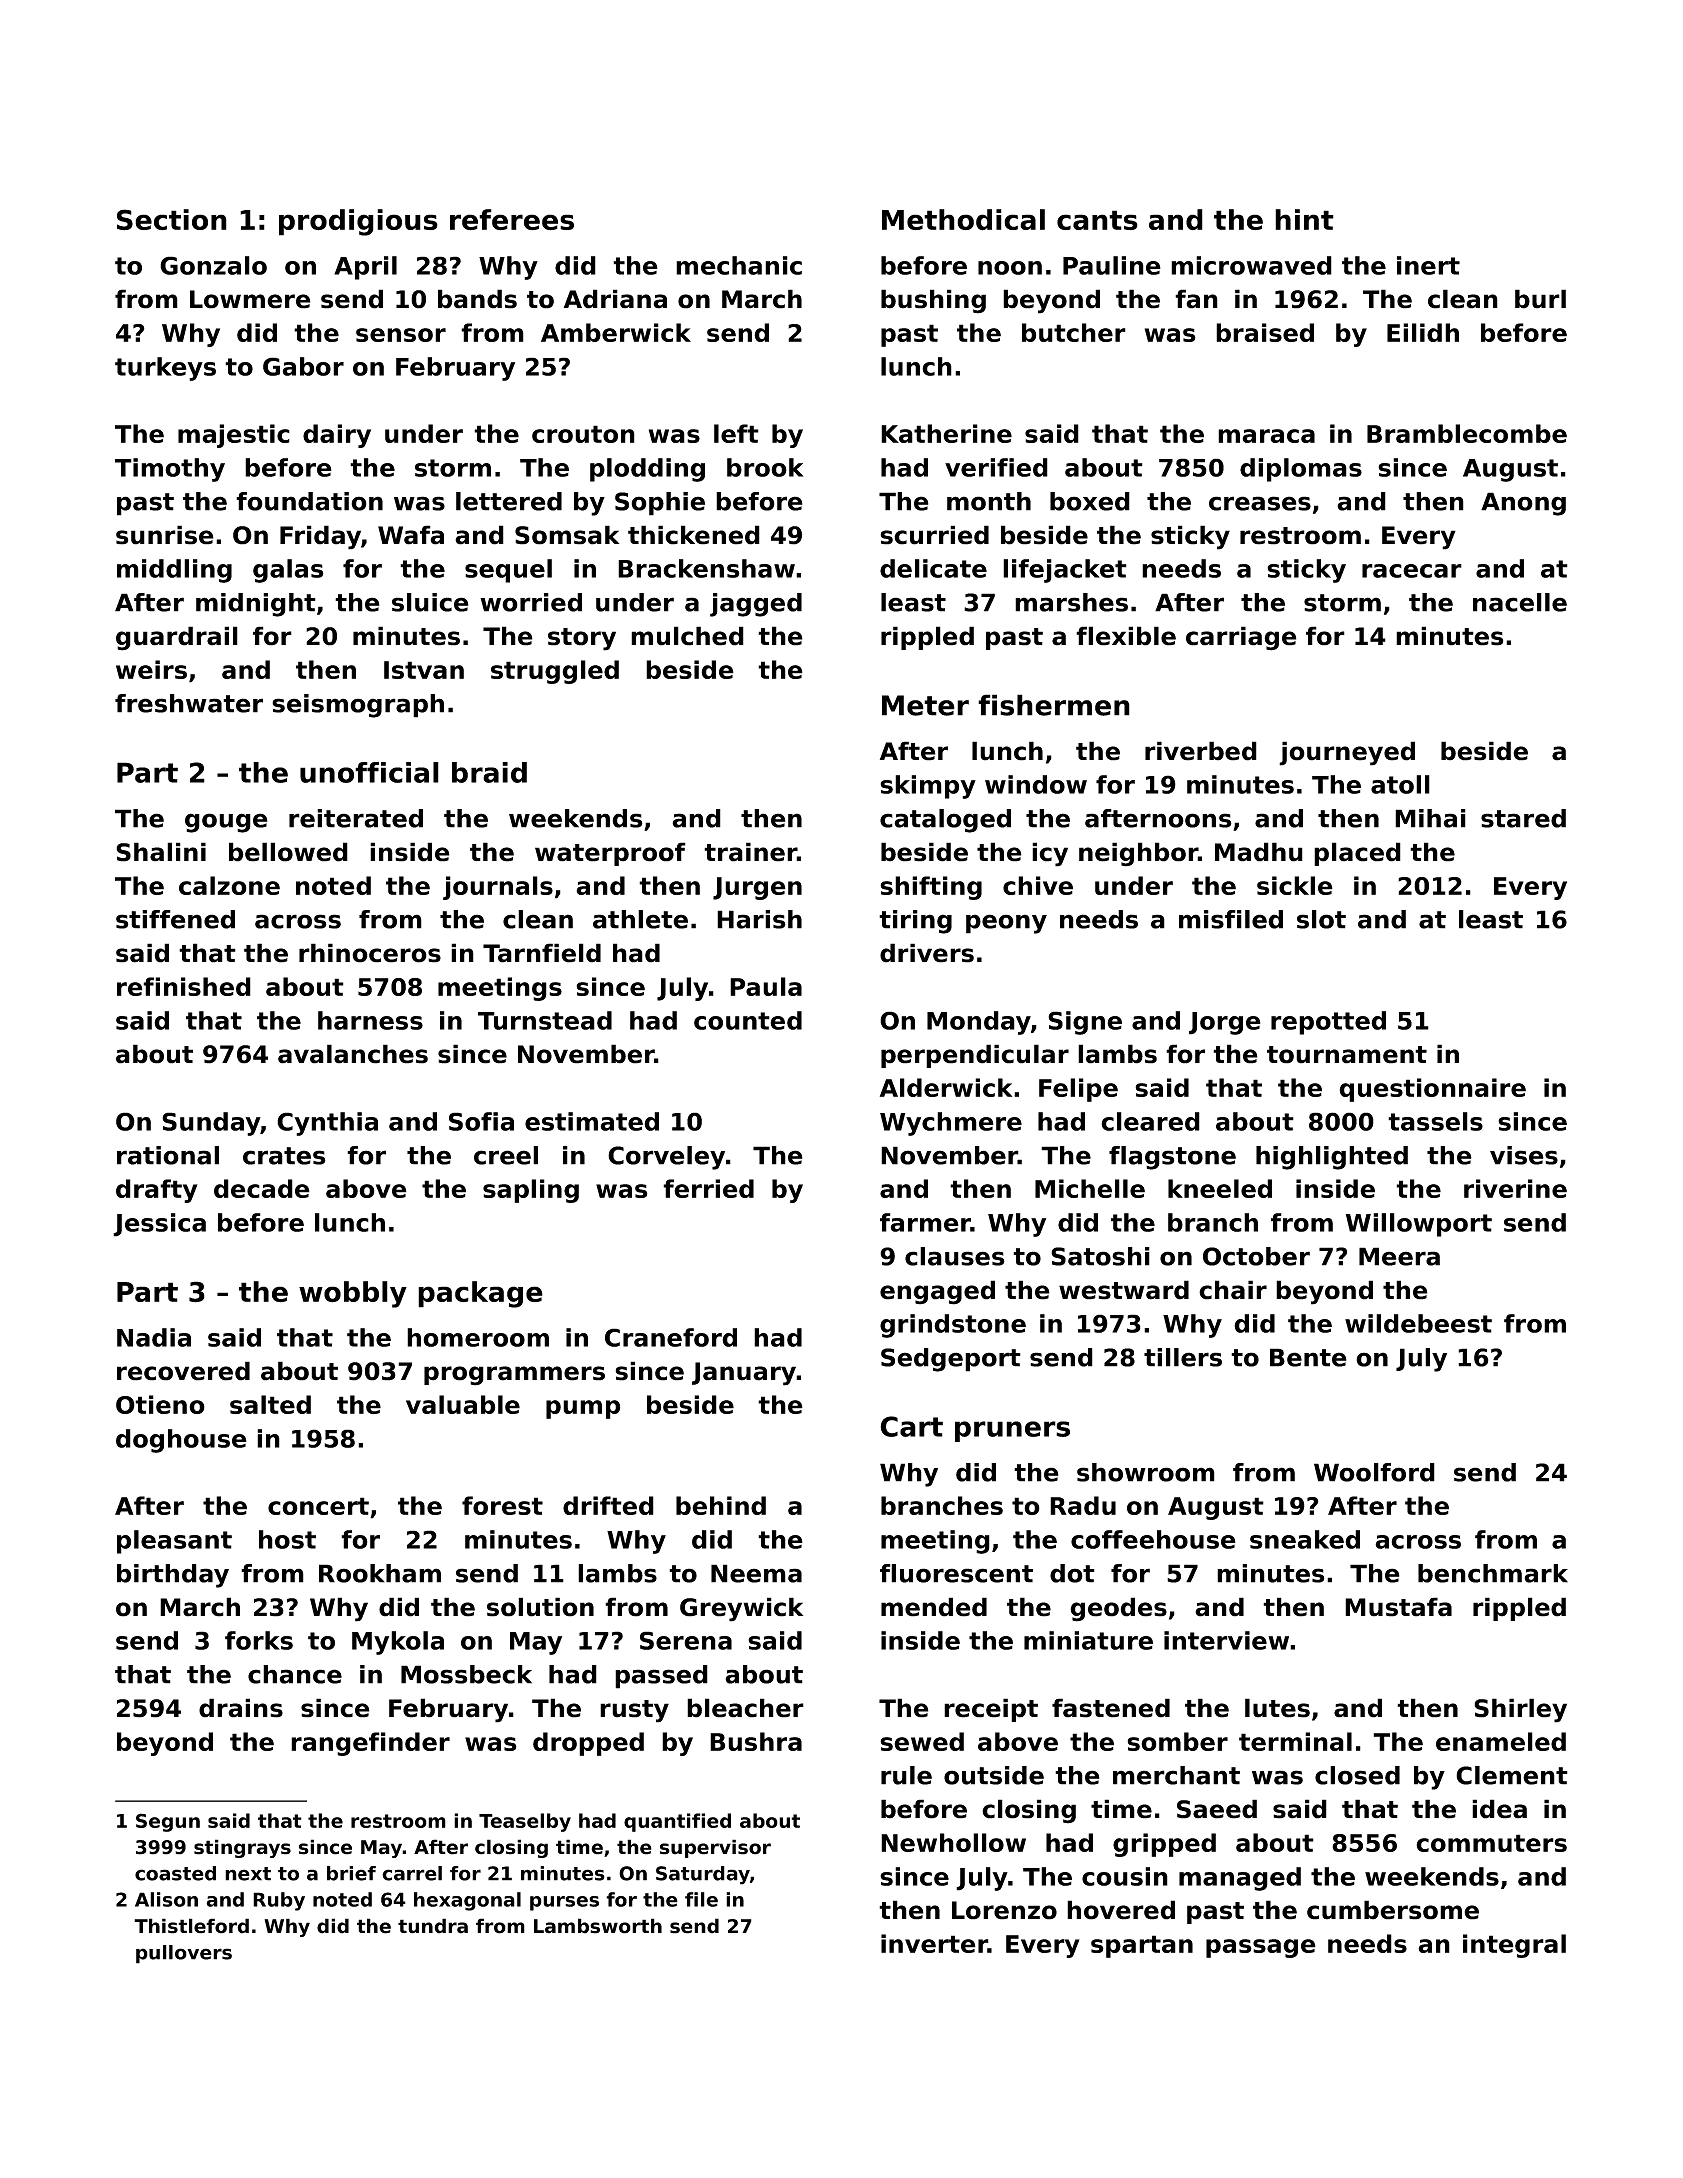 The width and height of the document is (1683, 2178). I want to click on plodding, so click(647, 470).
